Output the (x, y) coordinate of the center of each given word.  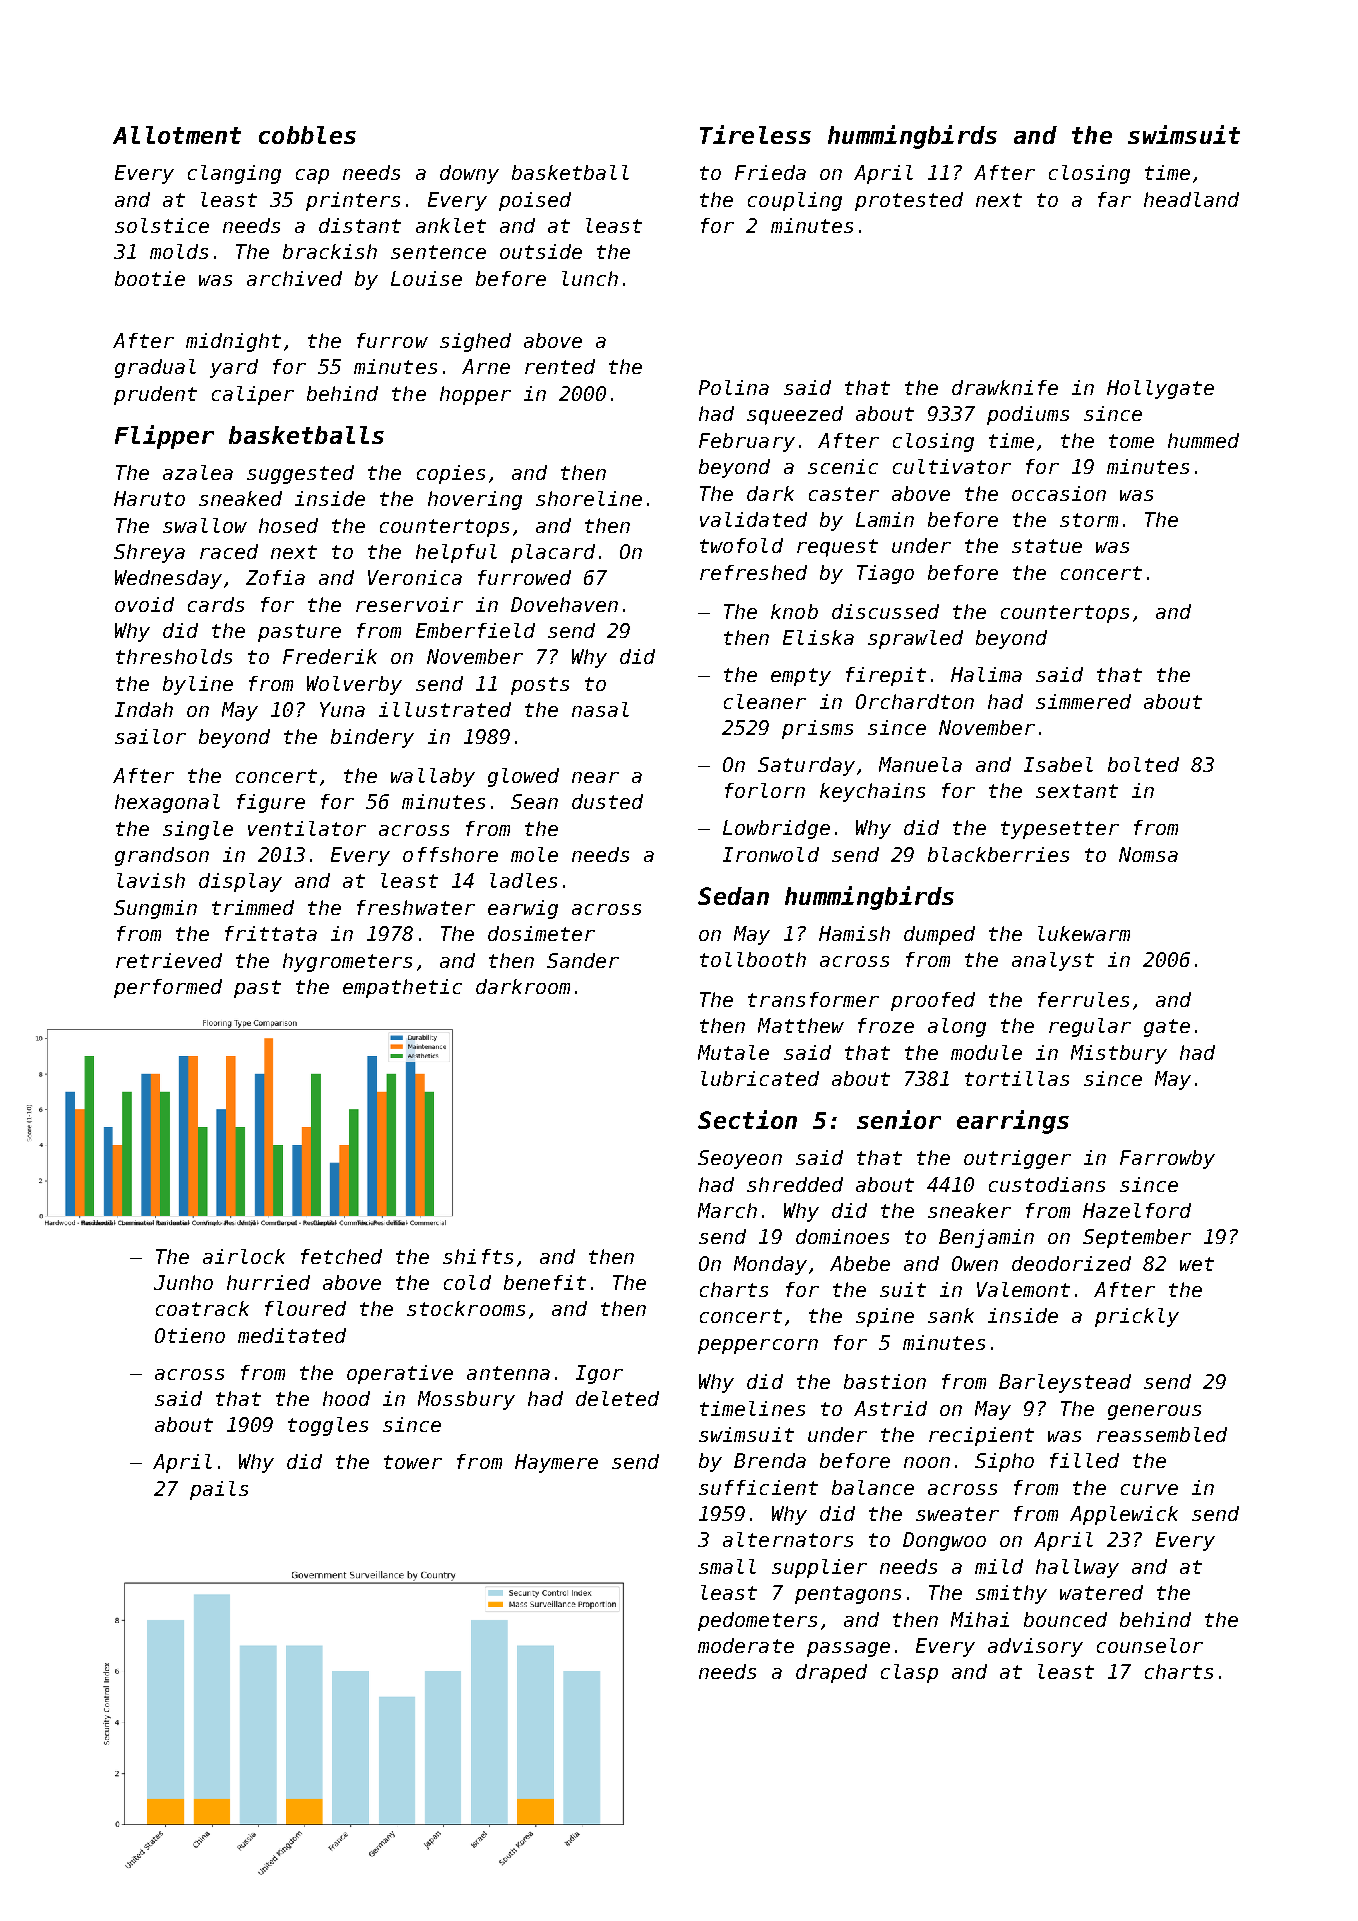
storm (1089, 520)
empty (801, 677)
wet (1197, 1264)
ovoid (144, 604)
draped (831, 1673)
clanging (234, 174)
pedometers (757, 1621)
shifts (478, 1256)
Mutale (733, 1052)
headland (1191, 199)
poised (535, 201)
